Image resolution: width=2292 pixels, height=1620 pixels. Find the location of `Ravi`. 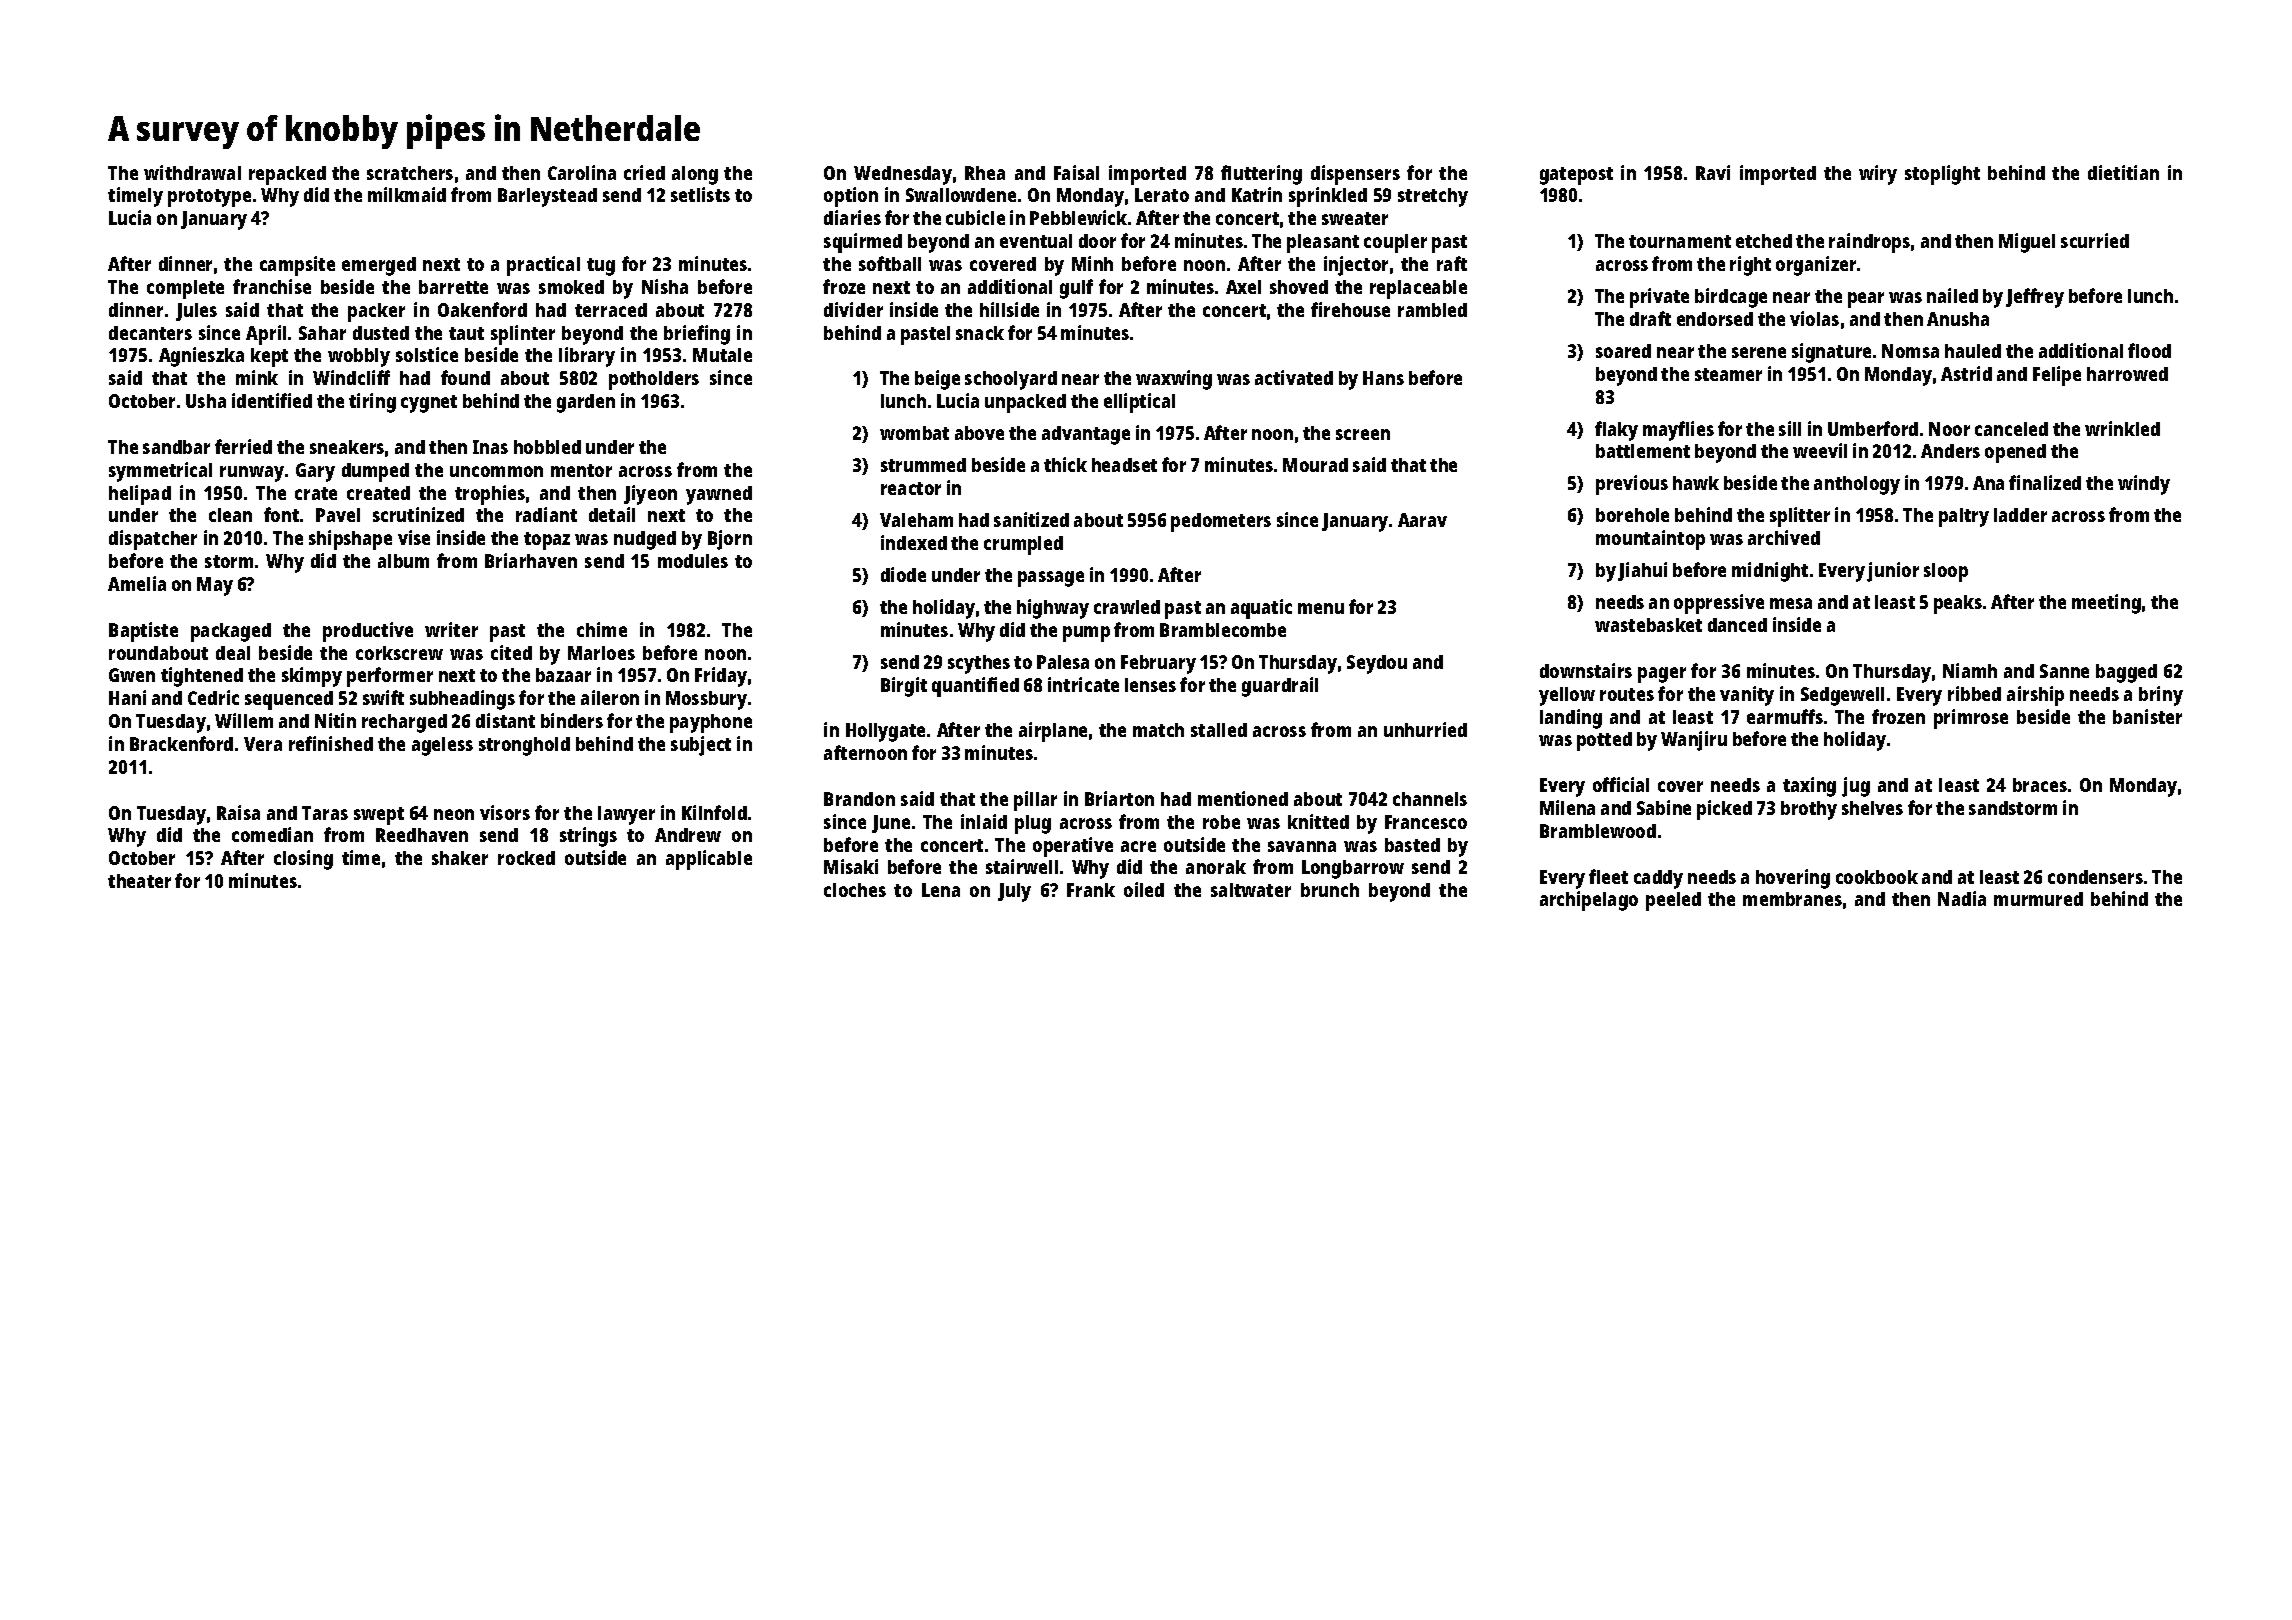

Ravi is located at coordinates (1713, 172).
